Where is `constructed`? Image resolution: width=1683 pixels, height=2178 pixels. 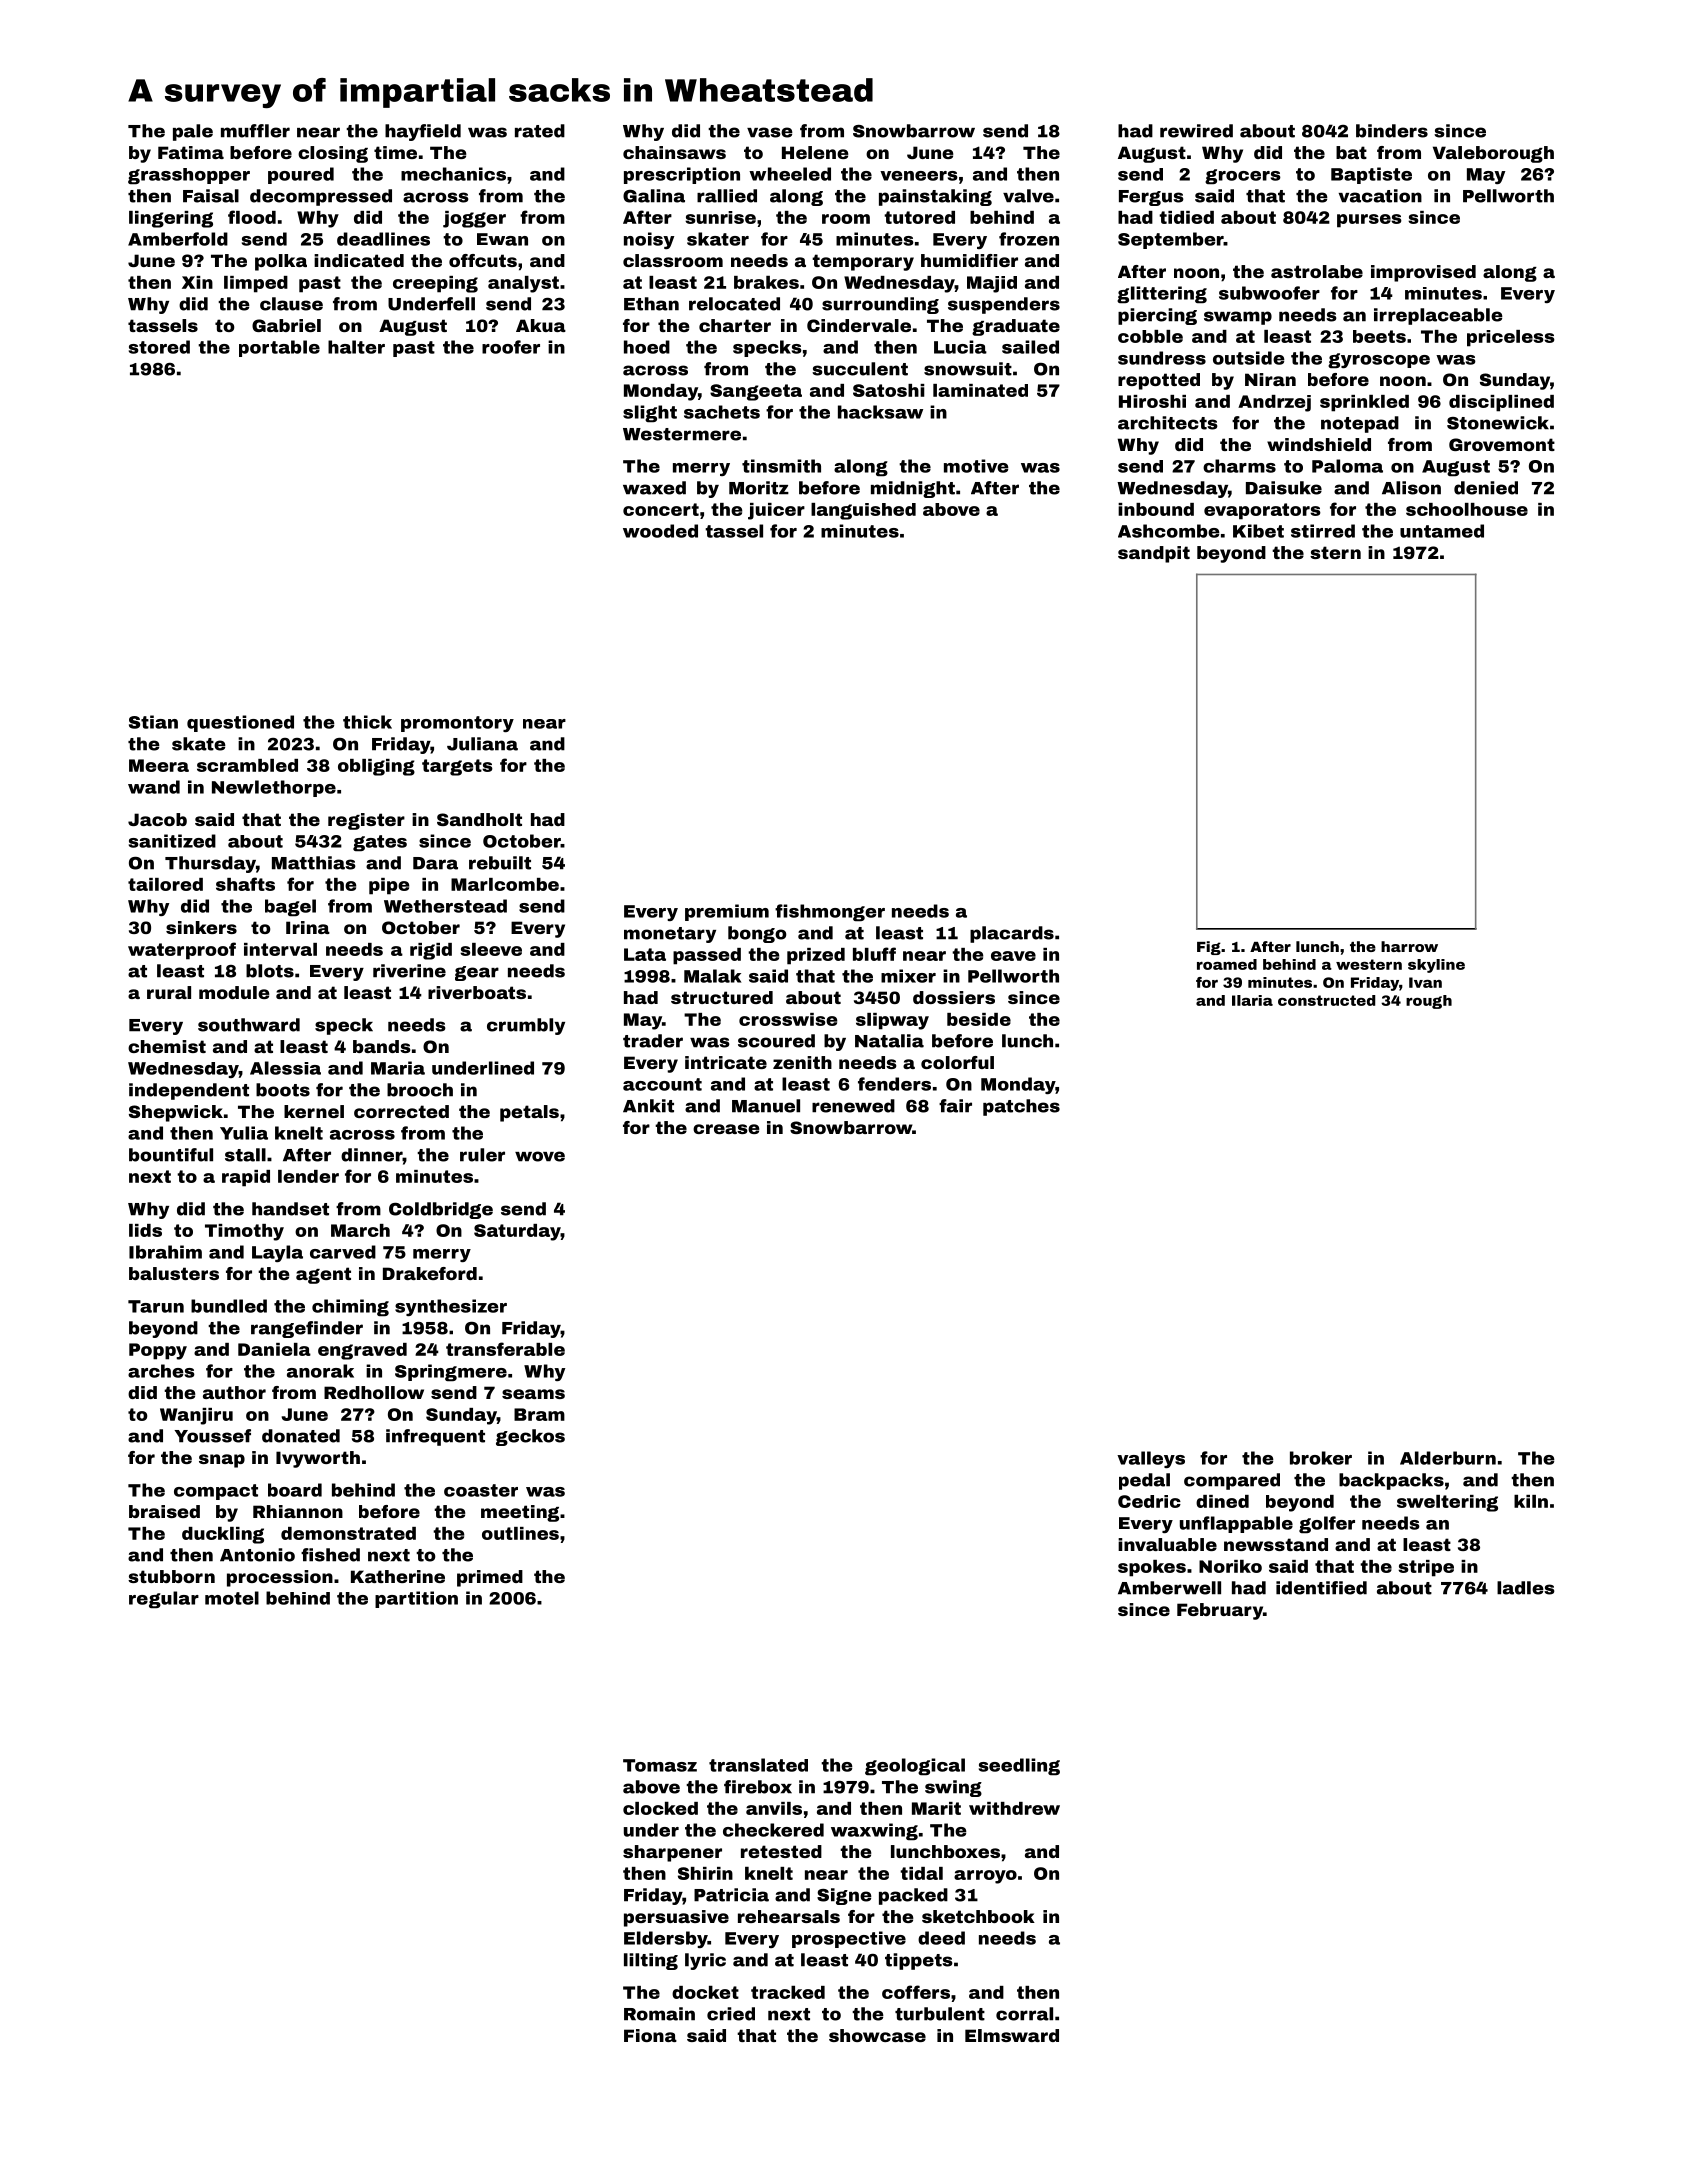 constructed is located at coordinates (1326, 1000).
